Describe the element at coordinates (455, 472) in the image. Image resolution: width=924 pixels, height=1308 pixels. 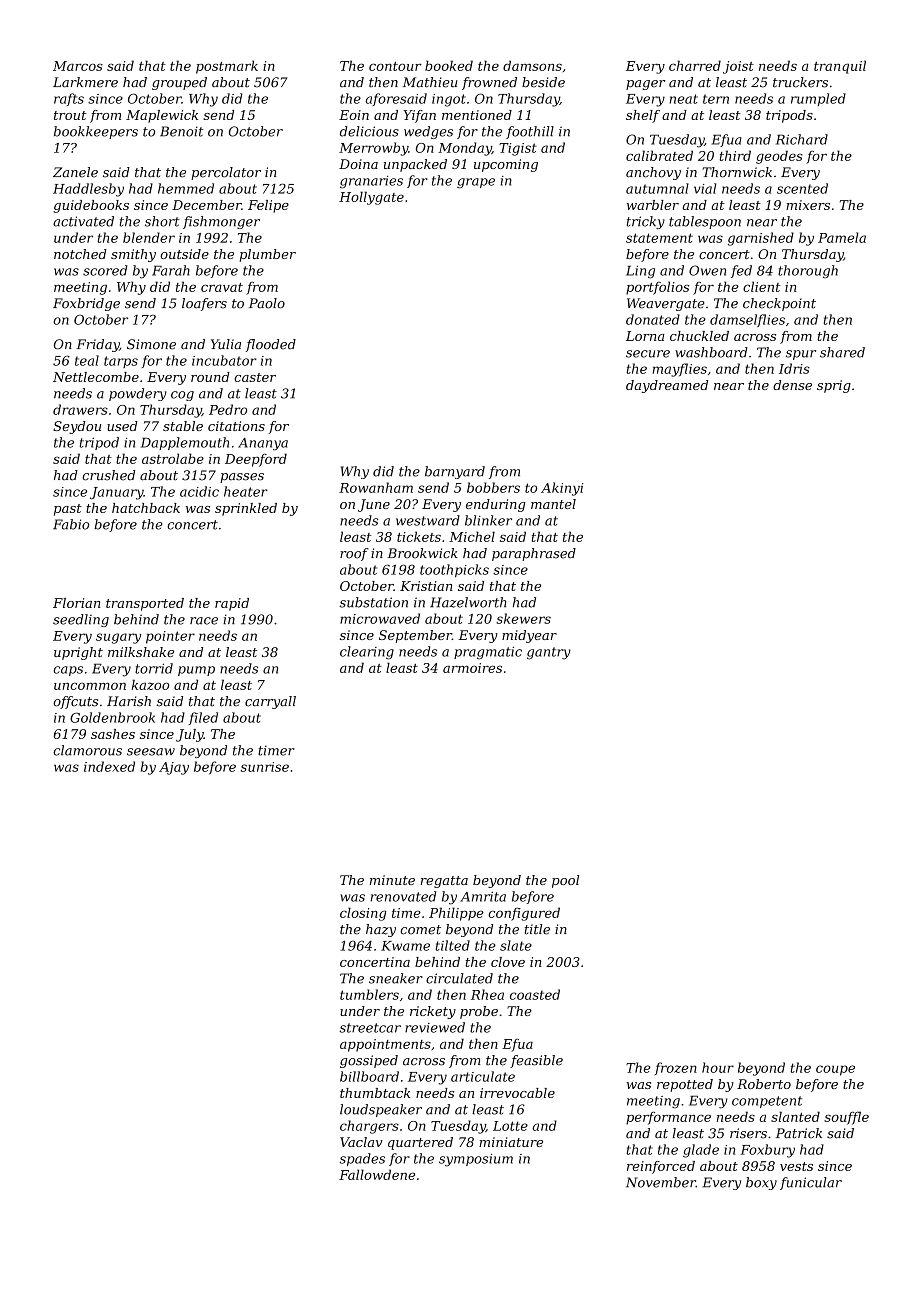
I see `barnyard` at that location.
